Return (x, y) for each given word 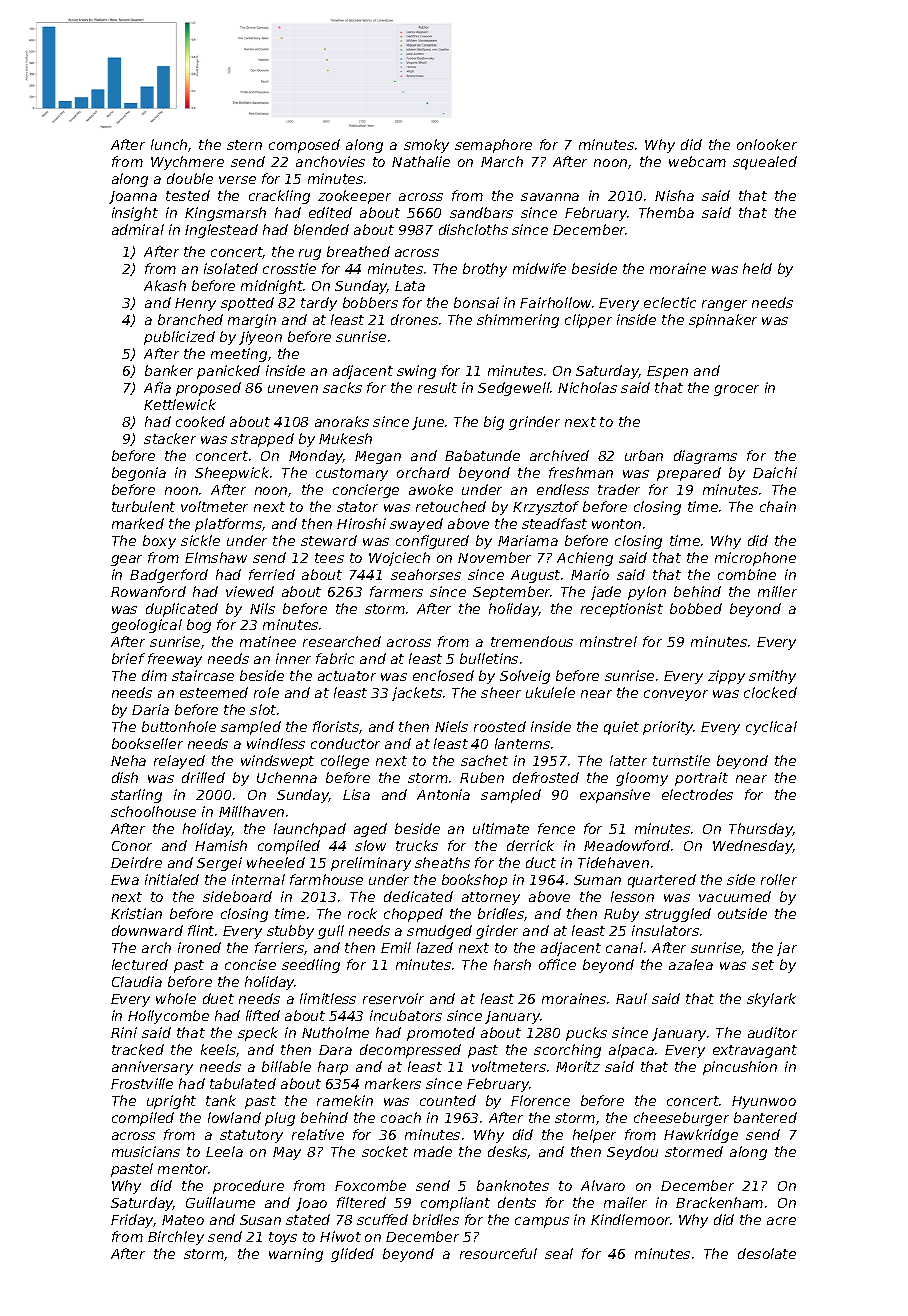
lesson (632, 896)
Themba (666, 212)
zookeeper (354, 197)
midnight (272, 287)
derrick (530, 845)
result (437, 387)
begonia (139, 474)
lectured (140, 964)
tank (221, 1100)
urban (644, 455)
